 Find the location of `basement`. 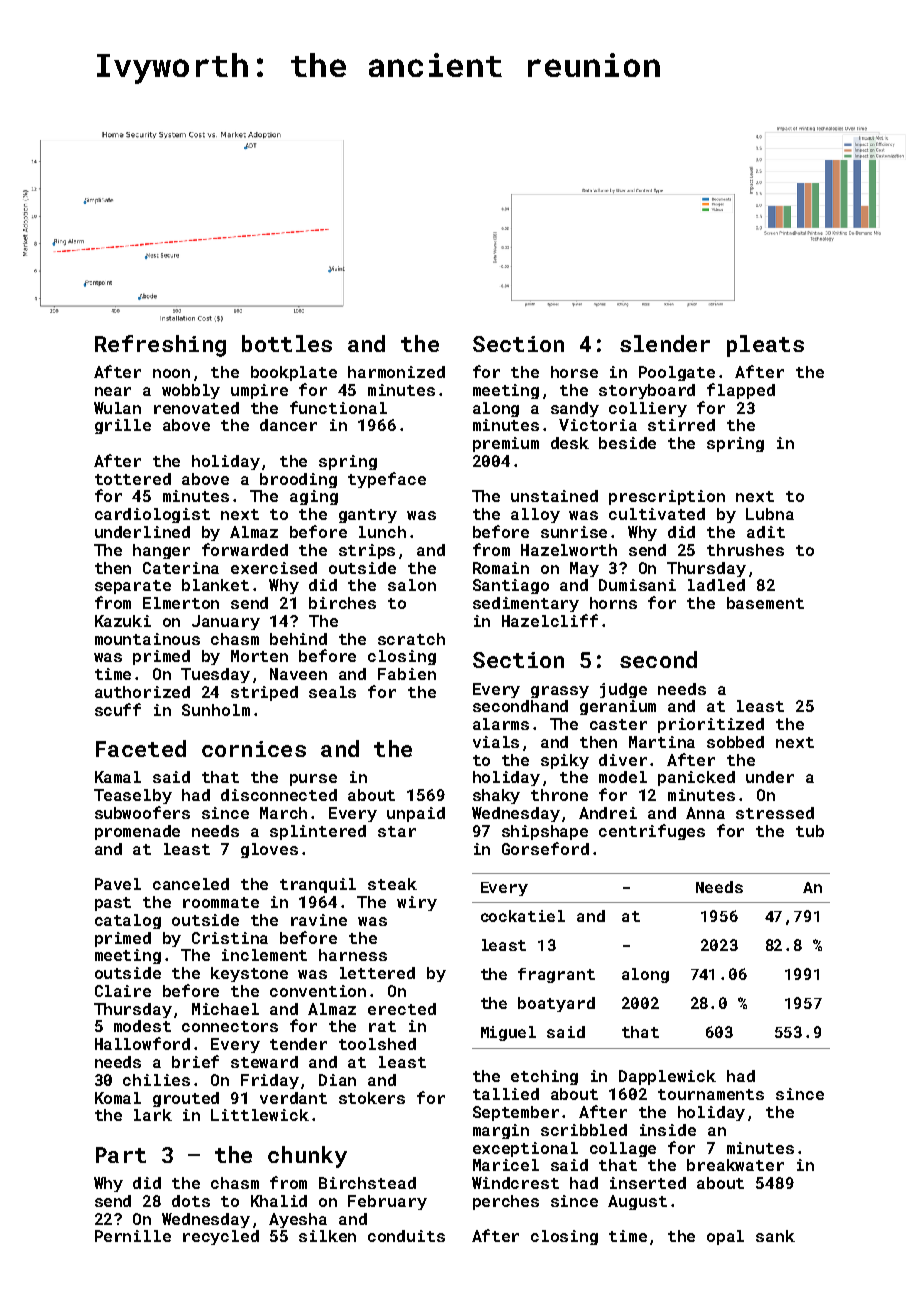

basement is located at coordinates (765, 603).
